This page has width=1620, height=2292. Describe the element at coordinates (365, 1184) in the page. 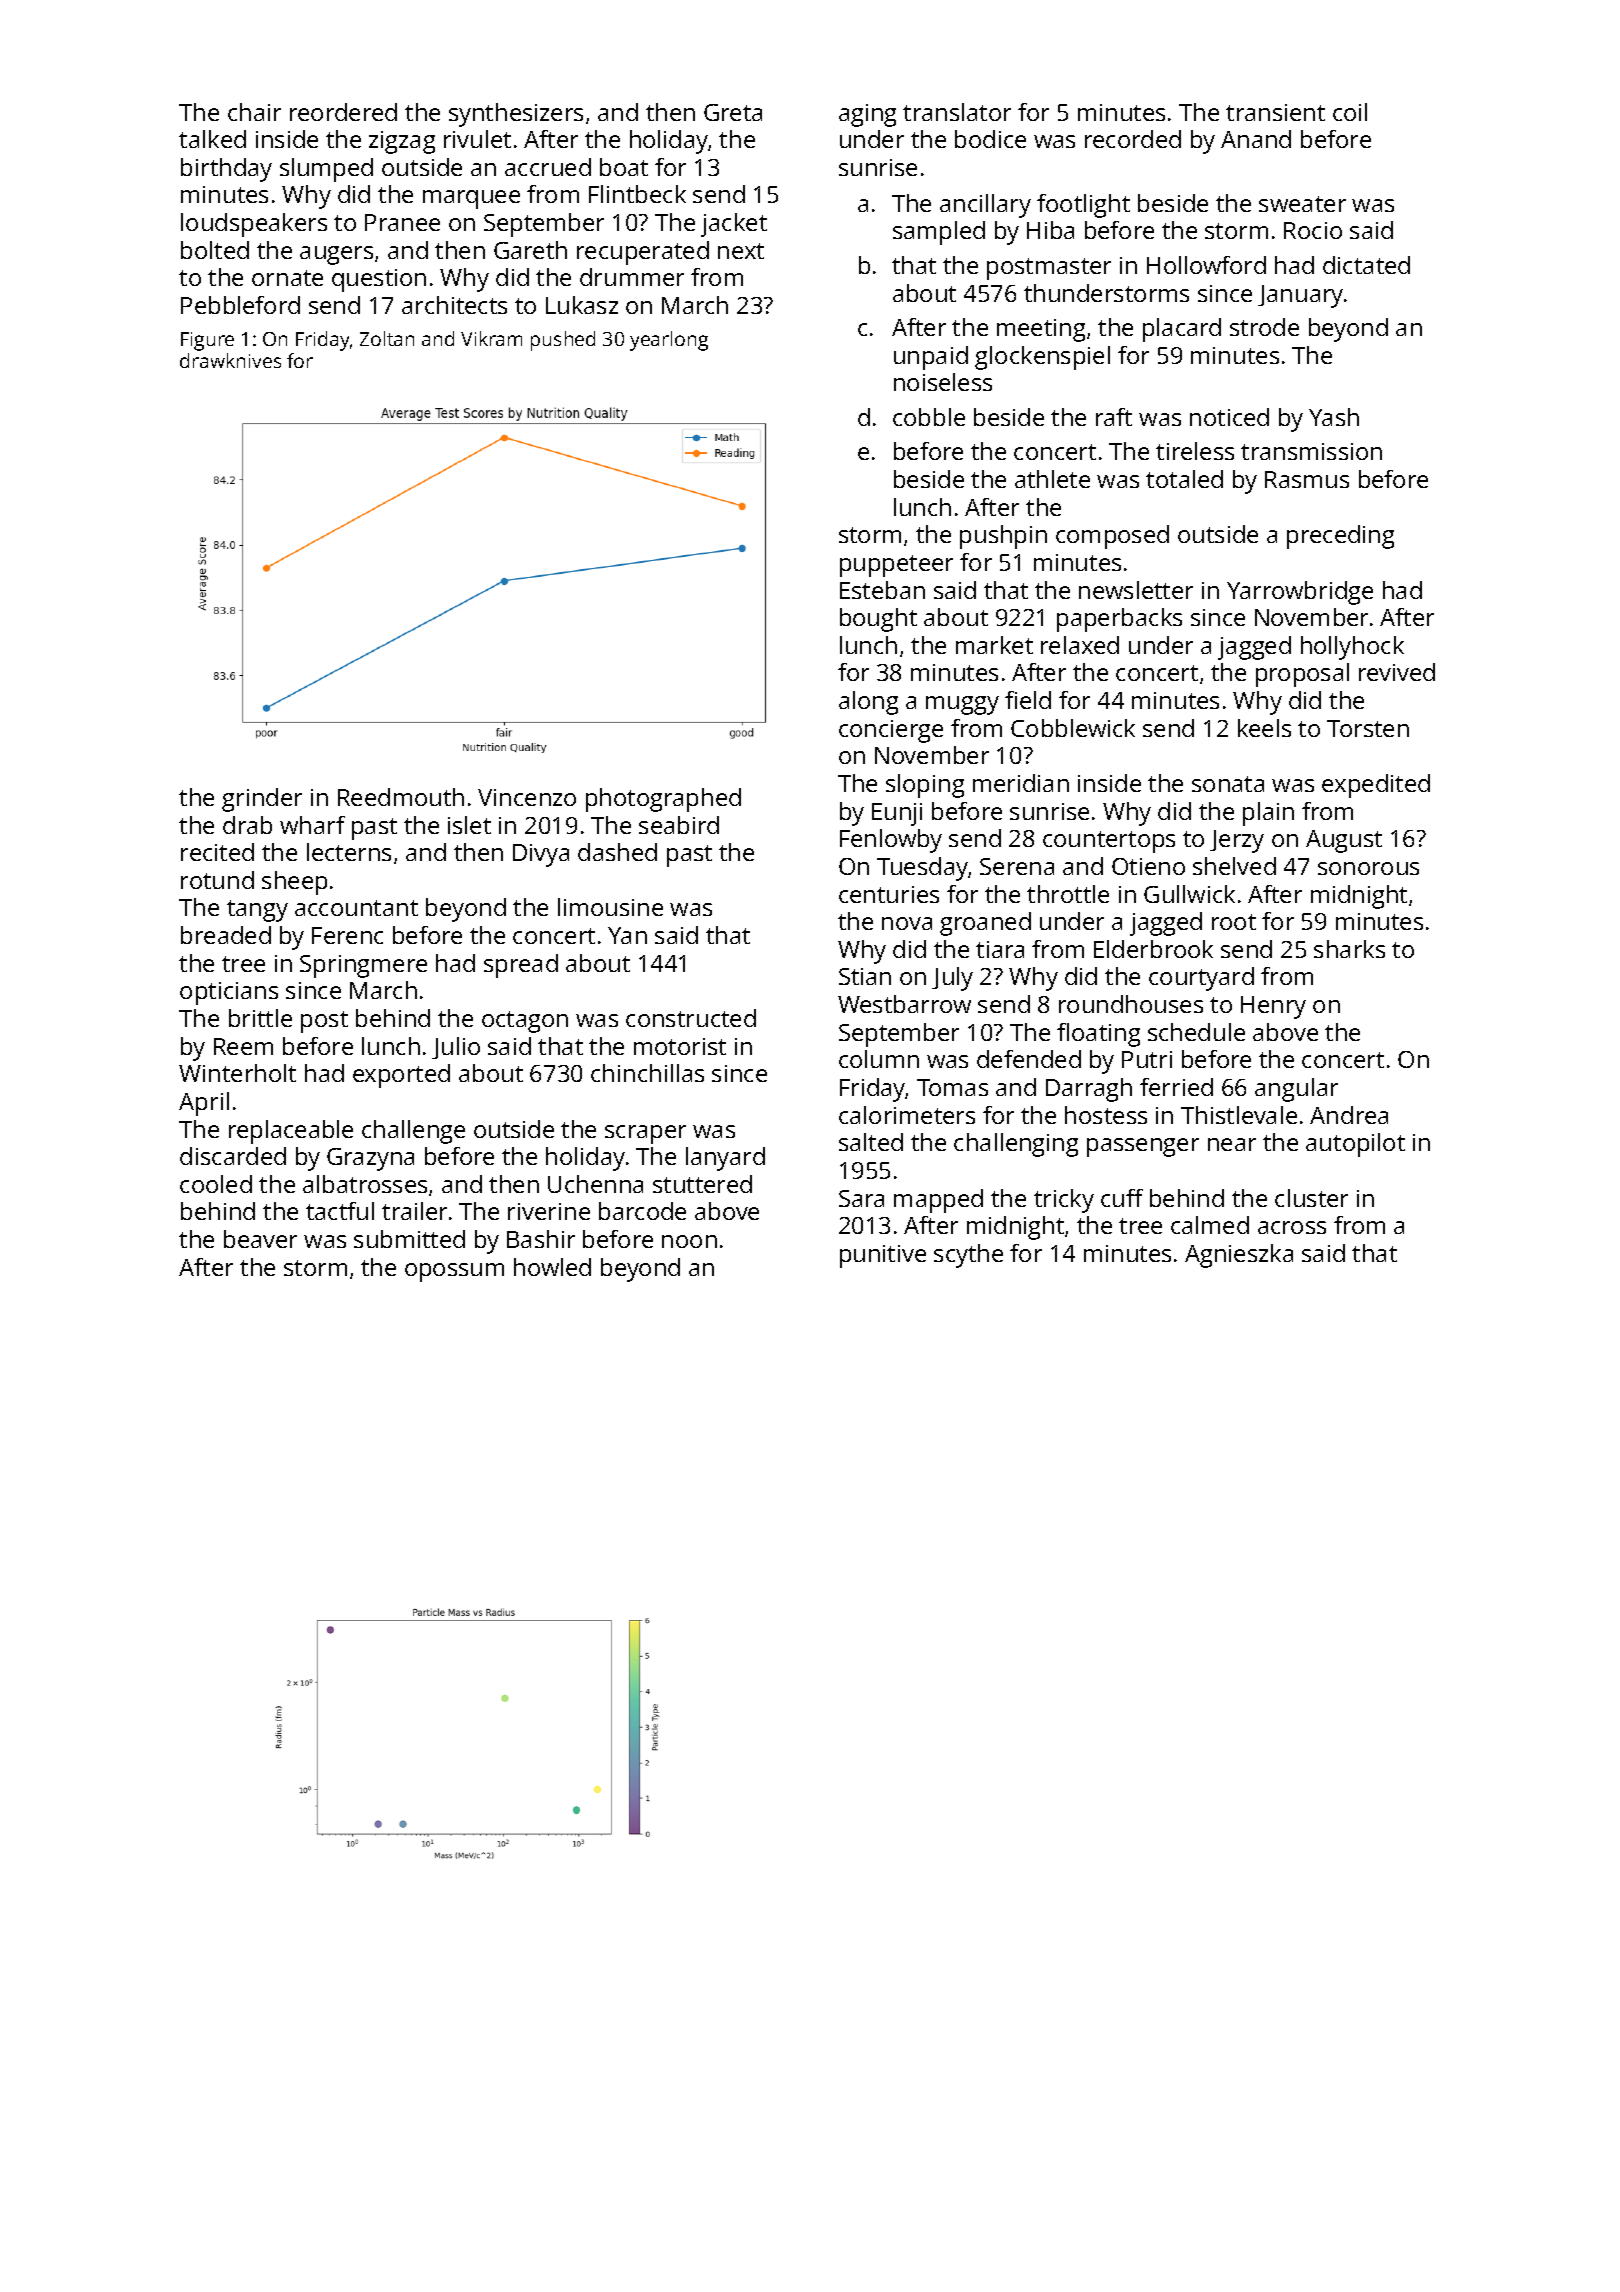

I see `albatrosses` at that location.
